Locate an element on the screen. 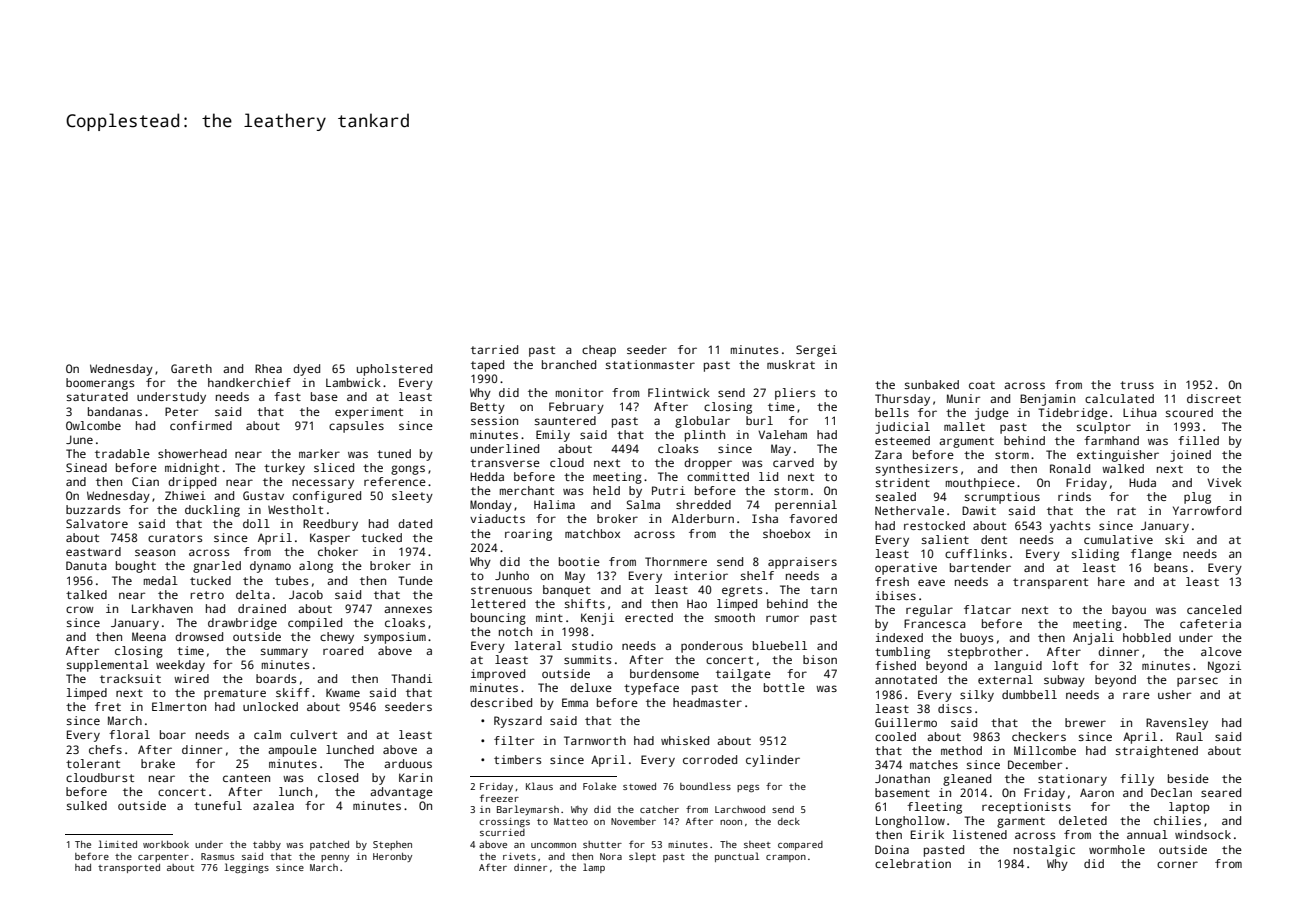  Tunde is located at coordinates (415, 580).
